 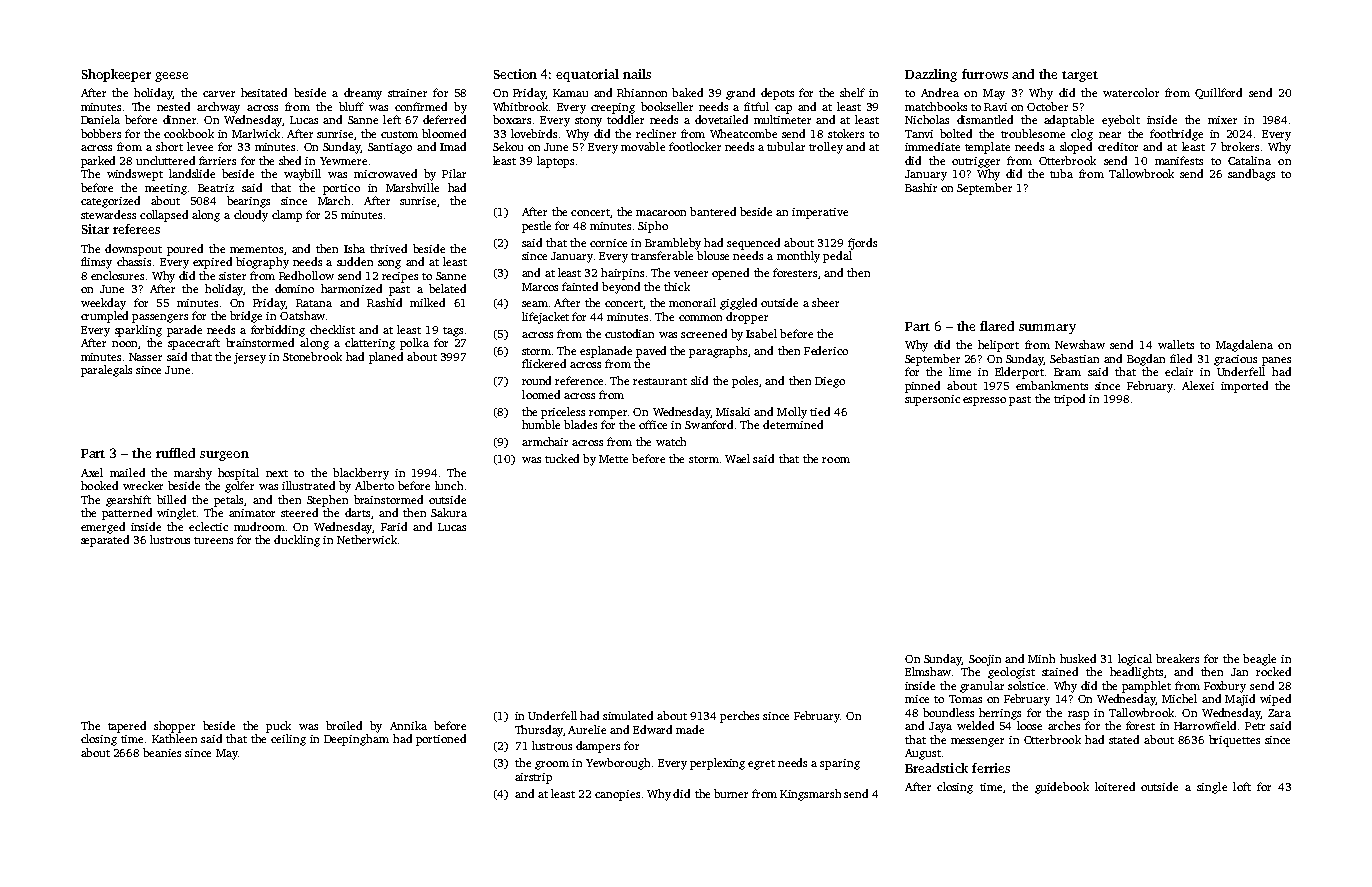 I want to click on husked, so click(x=1078, y=658).
